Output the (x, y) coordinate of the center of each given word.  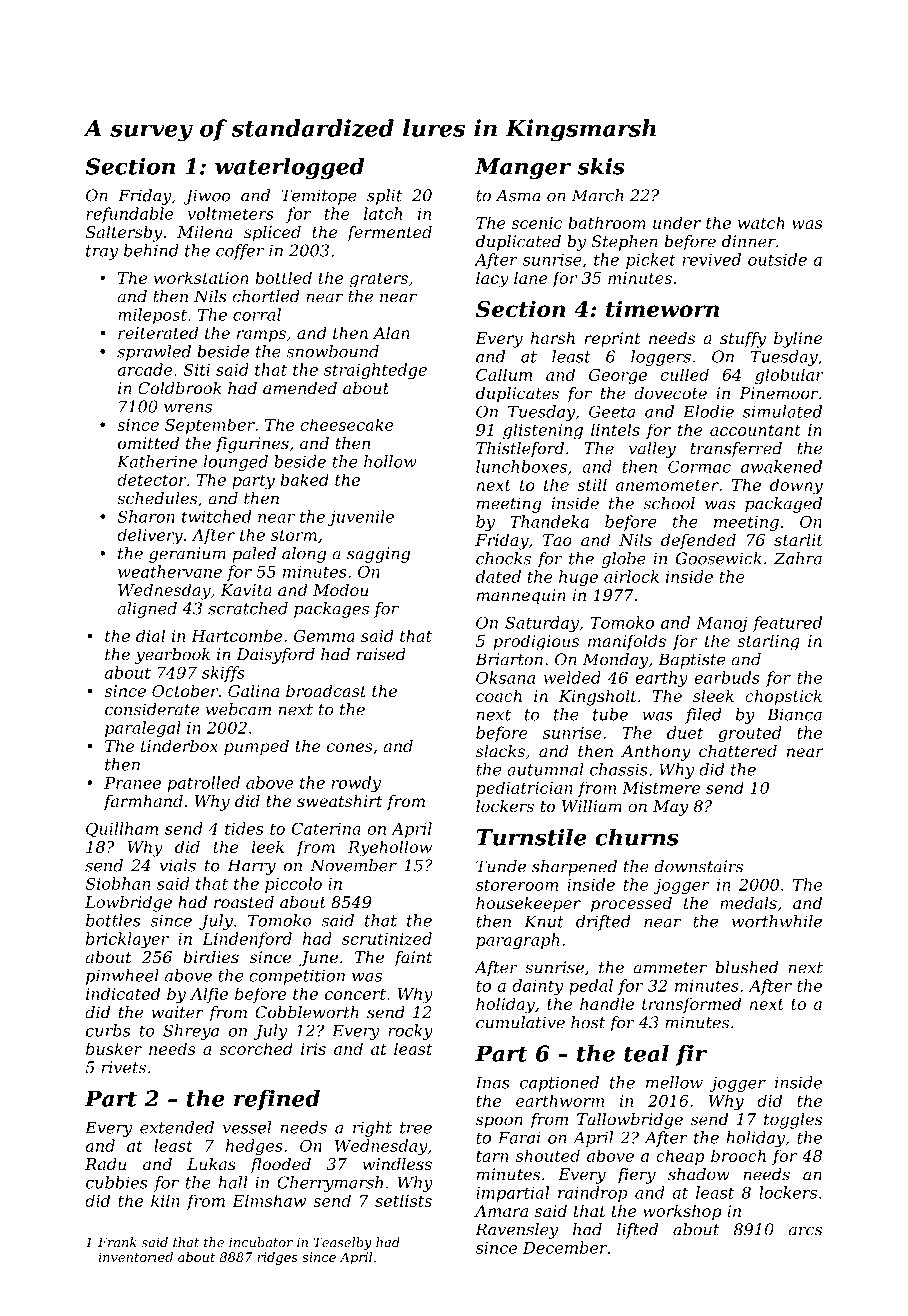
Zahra (798, 558)
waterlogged (289, 168)
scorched (256, 1048)
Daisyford (275, 656)
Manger (523, 168)
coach (499, 695)
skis (601, 166)
